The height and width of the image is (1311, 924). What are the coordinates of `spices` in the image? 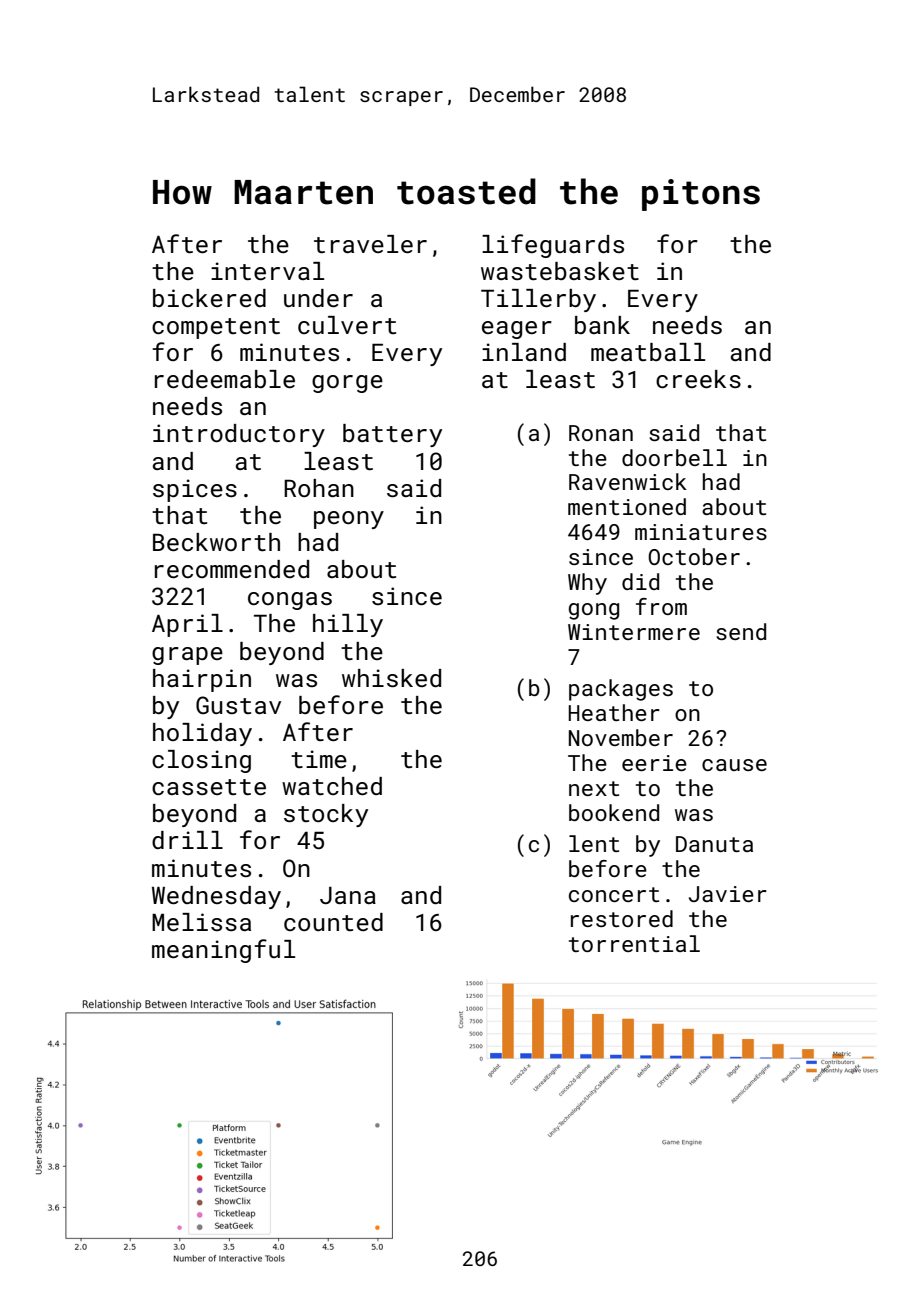 It's located at (195, 490).
